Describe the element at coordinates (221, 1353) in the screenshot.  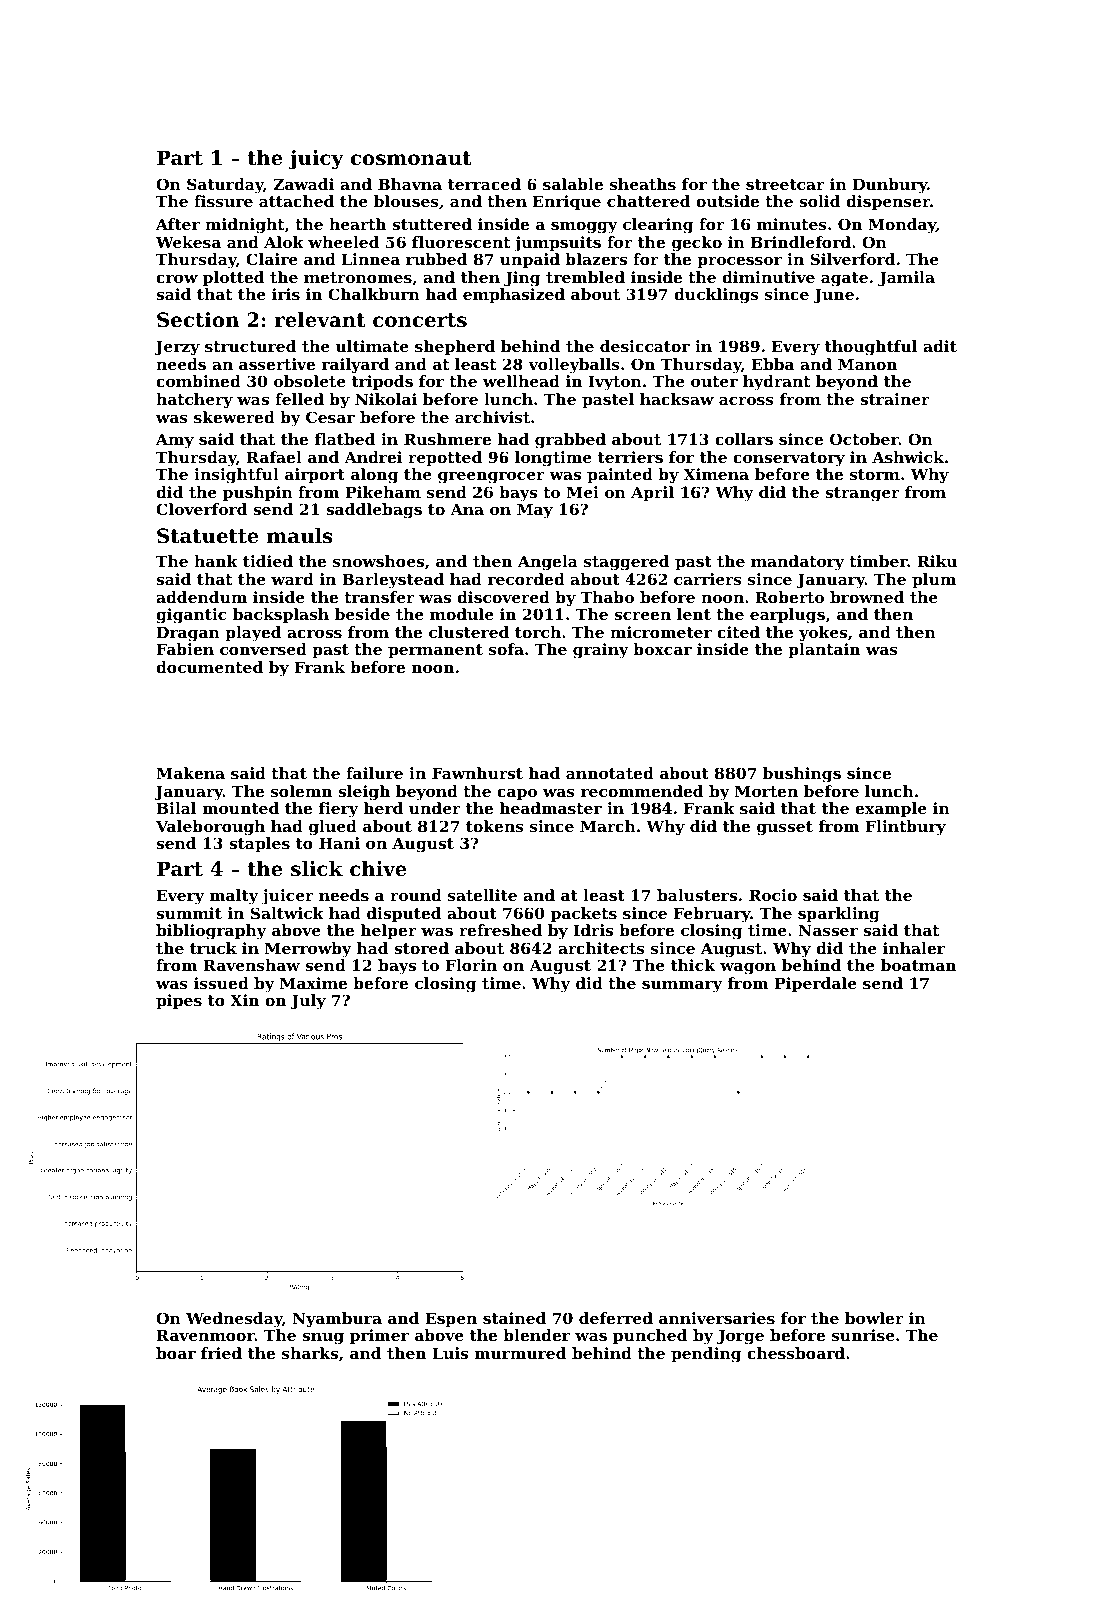
I see `fried` at that location.
